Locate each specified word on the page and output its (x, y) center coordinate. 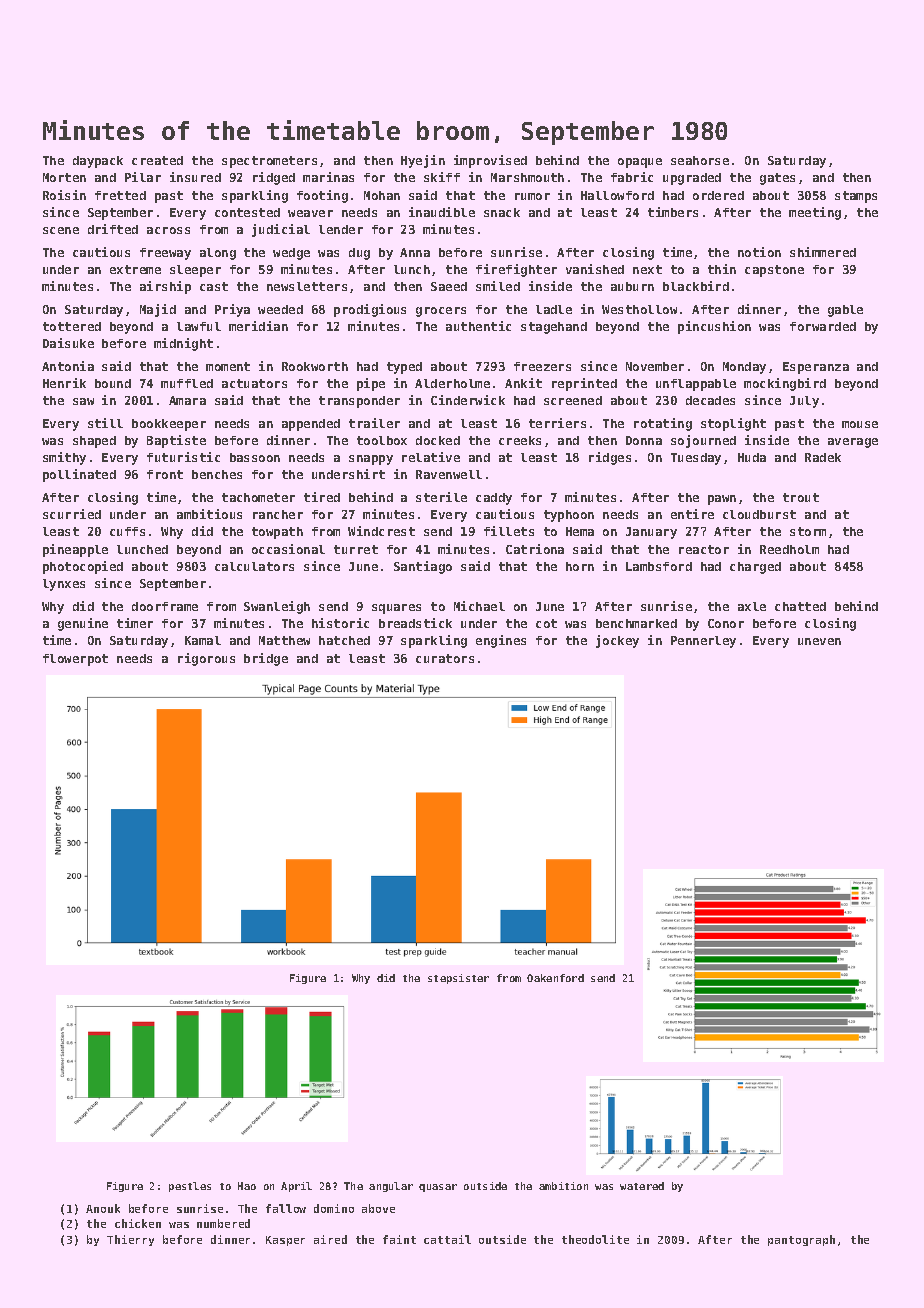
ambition (563, 1186)
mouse (860, 424)
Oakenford (555, 978)
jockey (617, 641)
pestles (190, 1187)
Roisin (64, 195)
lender (341, 229)
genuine (83, 624)
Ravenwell (449, 474)
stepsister (458, 979)
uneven (819, 641)
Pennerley (703, 642)
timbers (673, 212)
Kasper (285, 1241)
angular (391, 1187)
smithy (64, 458)
